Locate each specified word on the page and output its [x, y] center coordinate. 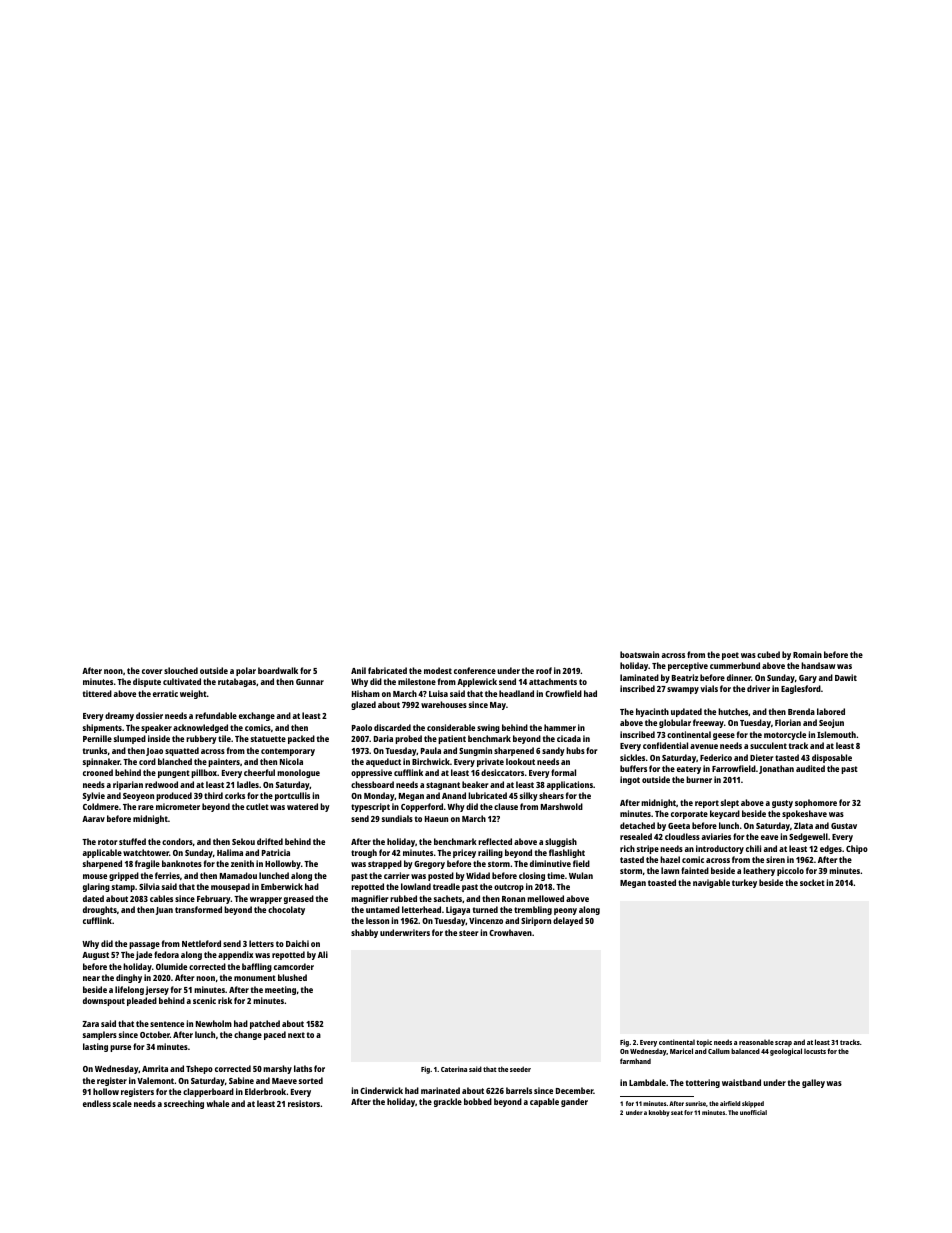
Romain [807, 654]
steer [469, 933]
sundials [397, 818]
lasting [95, 1047]
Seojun [831, 723]
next [296, 1035]
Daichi [297, 943]
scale [122, 1103]
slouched [181, 670]
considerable [451, 727]
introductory [720, 849]
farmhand [635, 1061]
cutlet [257, 806]
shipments [102, 728]
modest [438, 670]
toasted [662, 882]
